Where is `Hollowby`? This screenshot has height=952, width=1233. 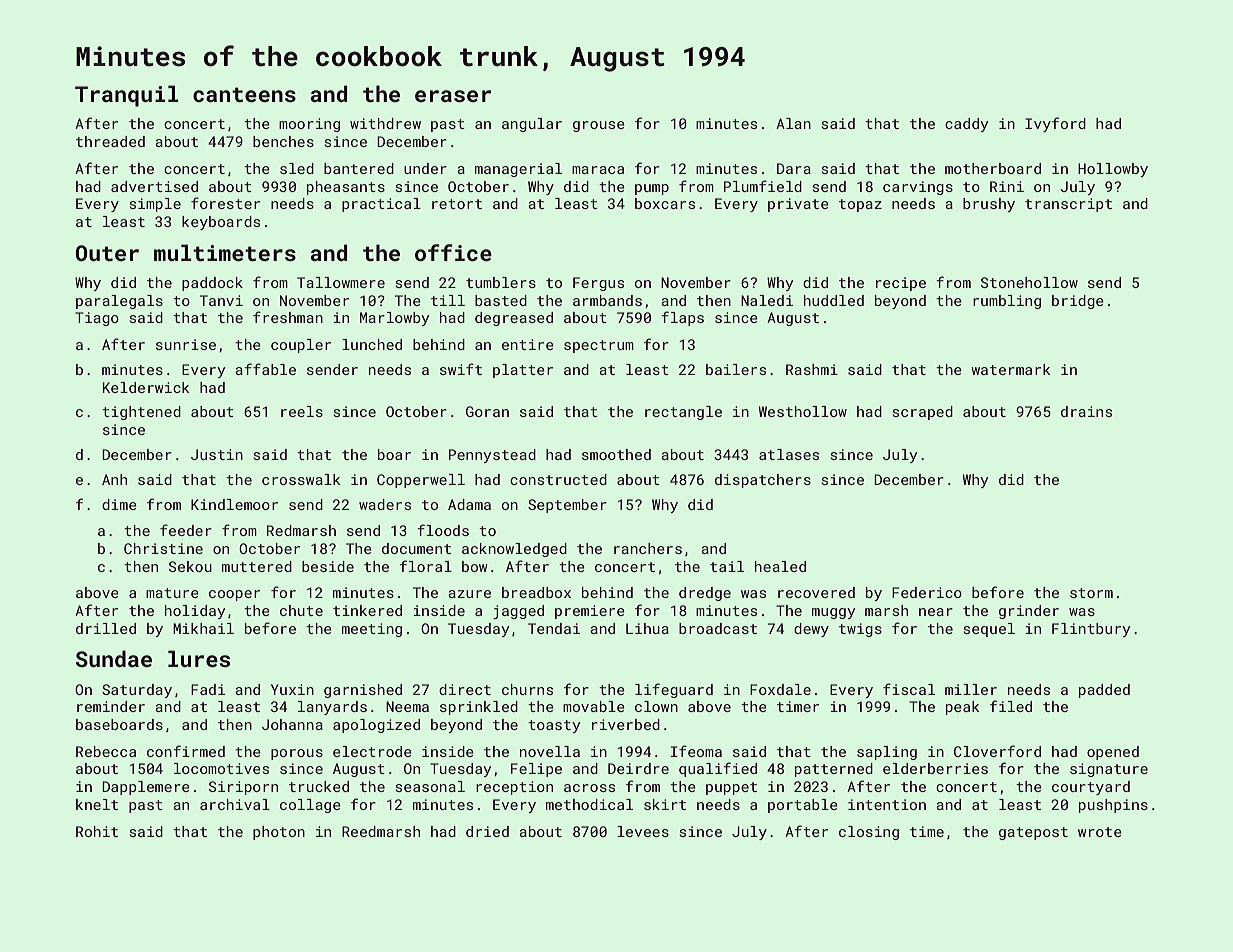
Hollowby is located at coordinates (1113, 170).
